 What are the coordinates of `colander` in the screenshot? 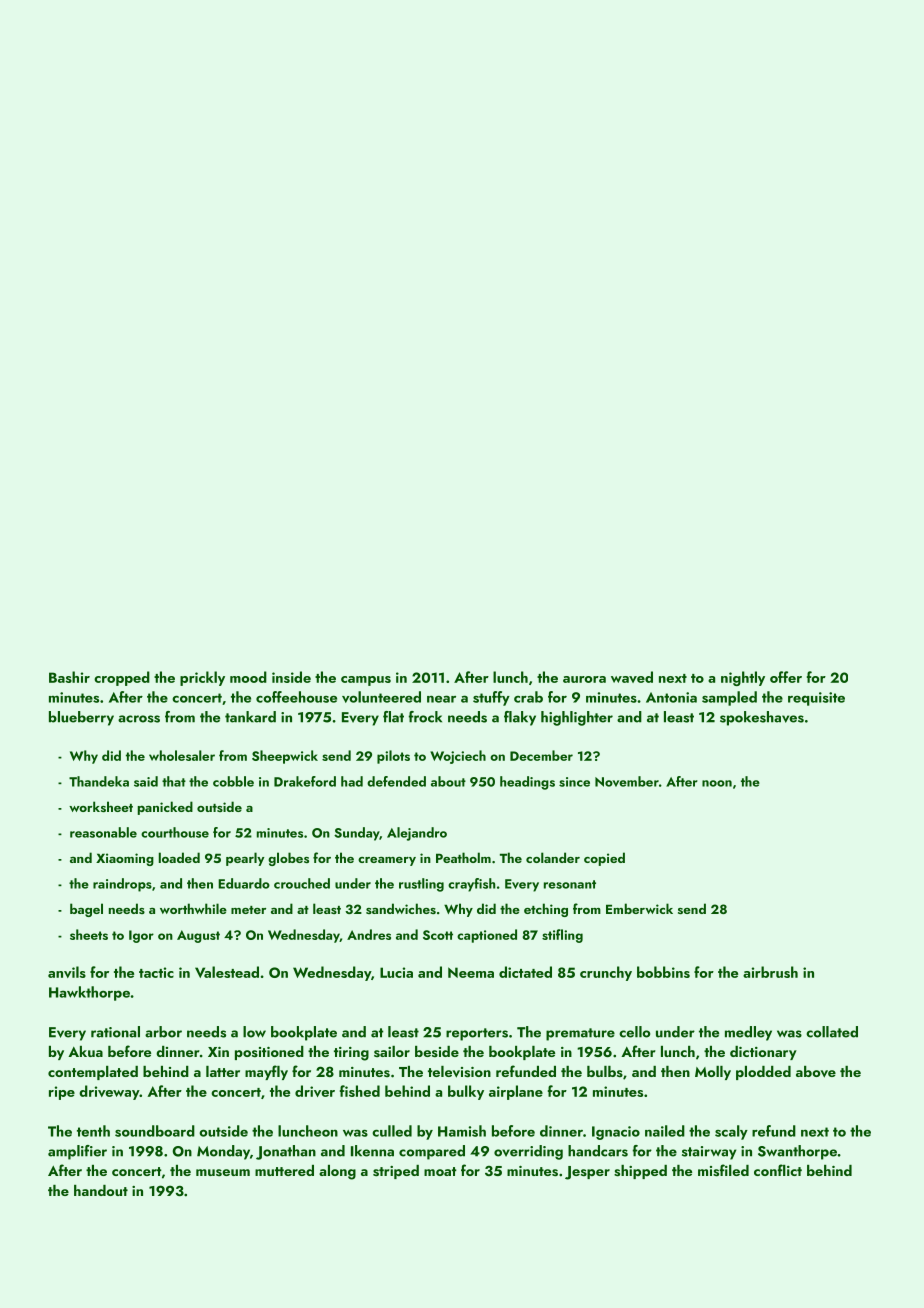 It's located at (553, 857).
